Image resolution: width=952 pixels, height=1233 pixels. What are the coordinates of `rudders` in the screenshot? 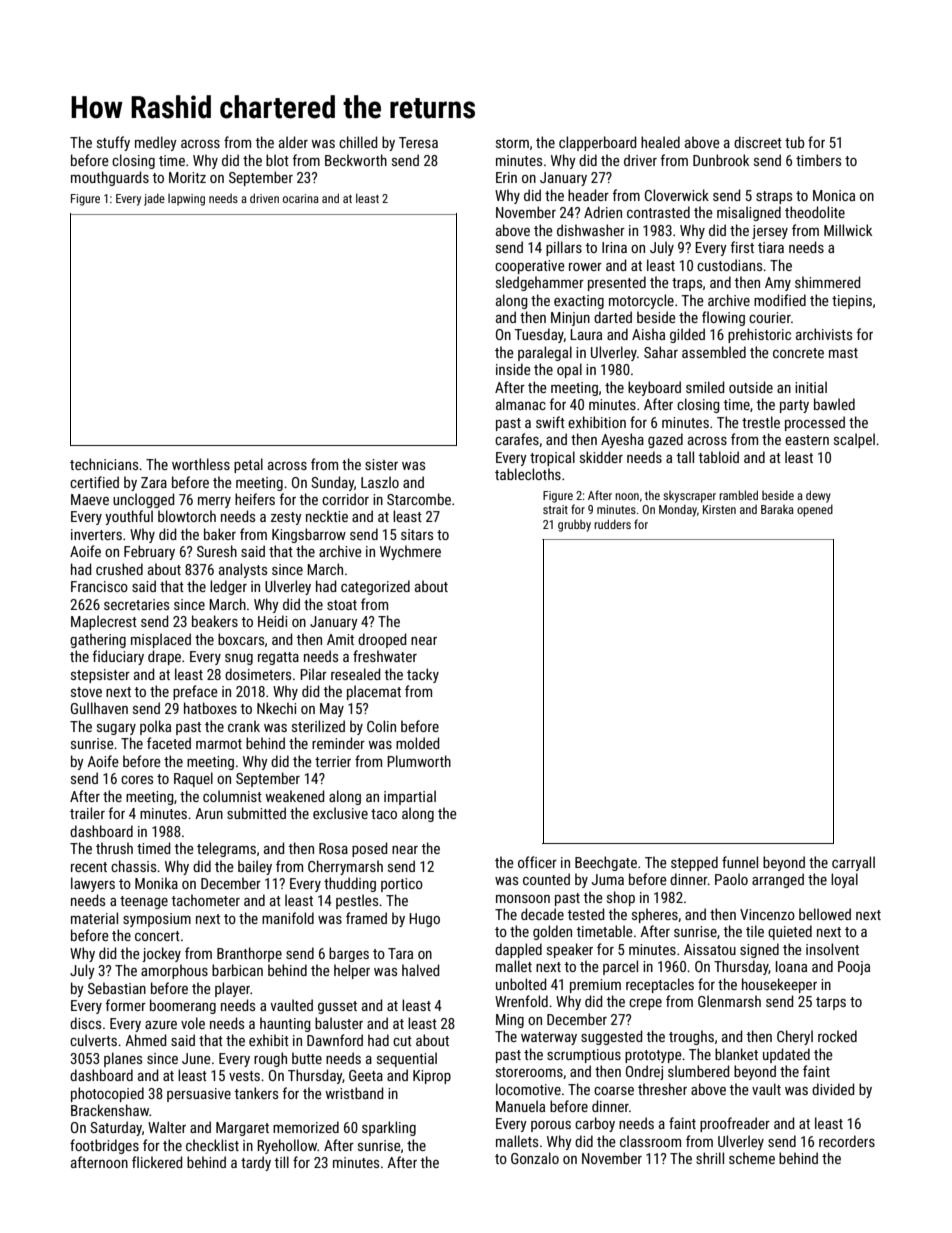 It's located at (612, 524).
